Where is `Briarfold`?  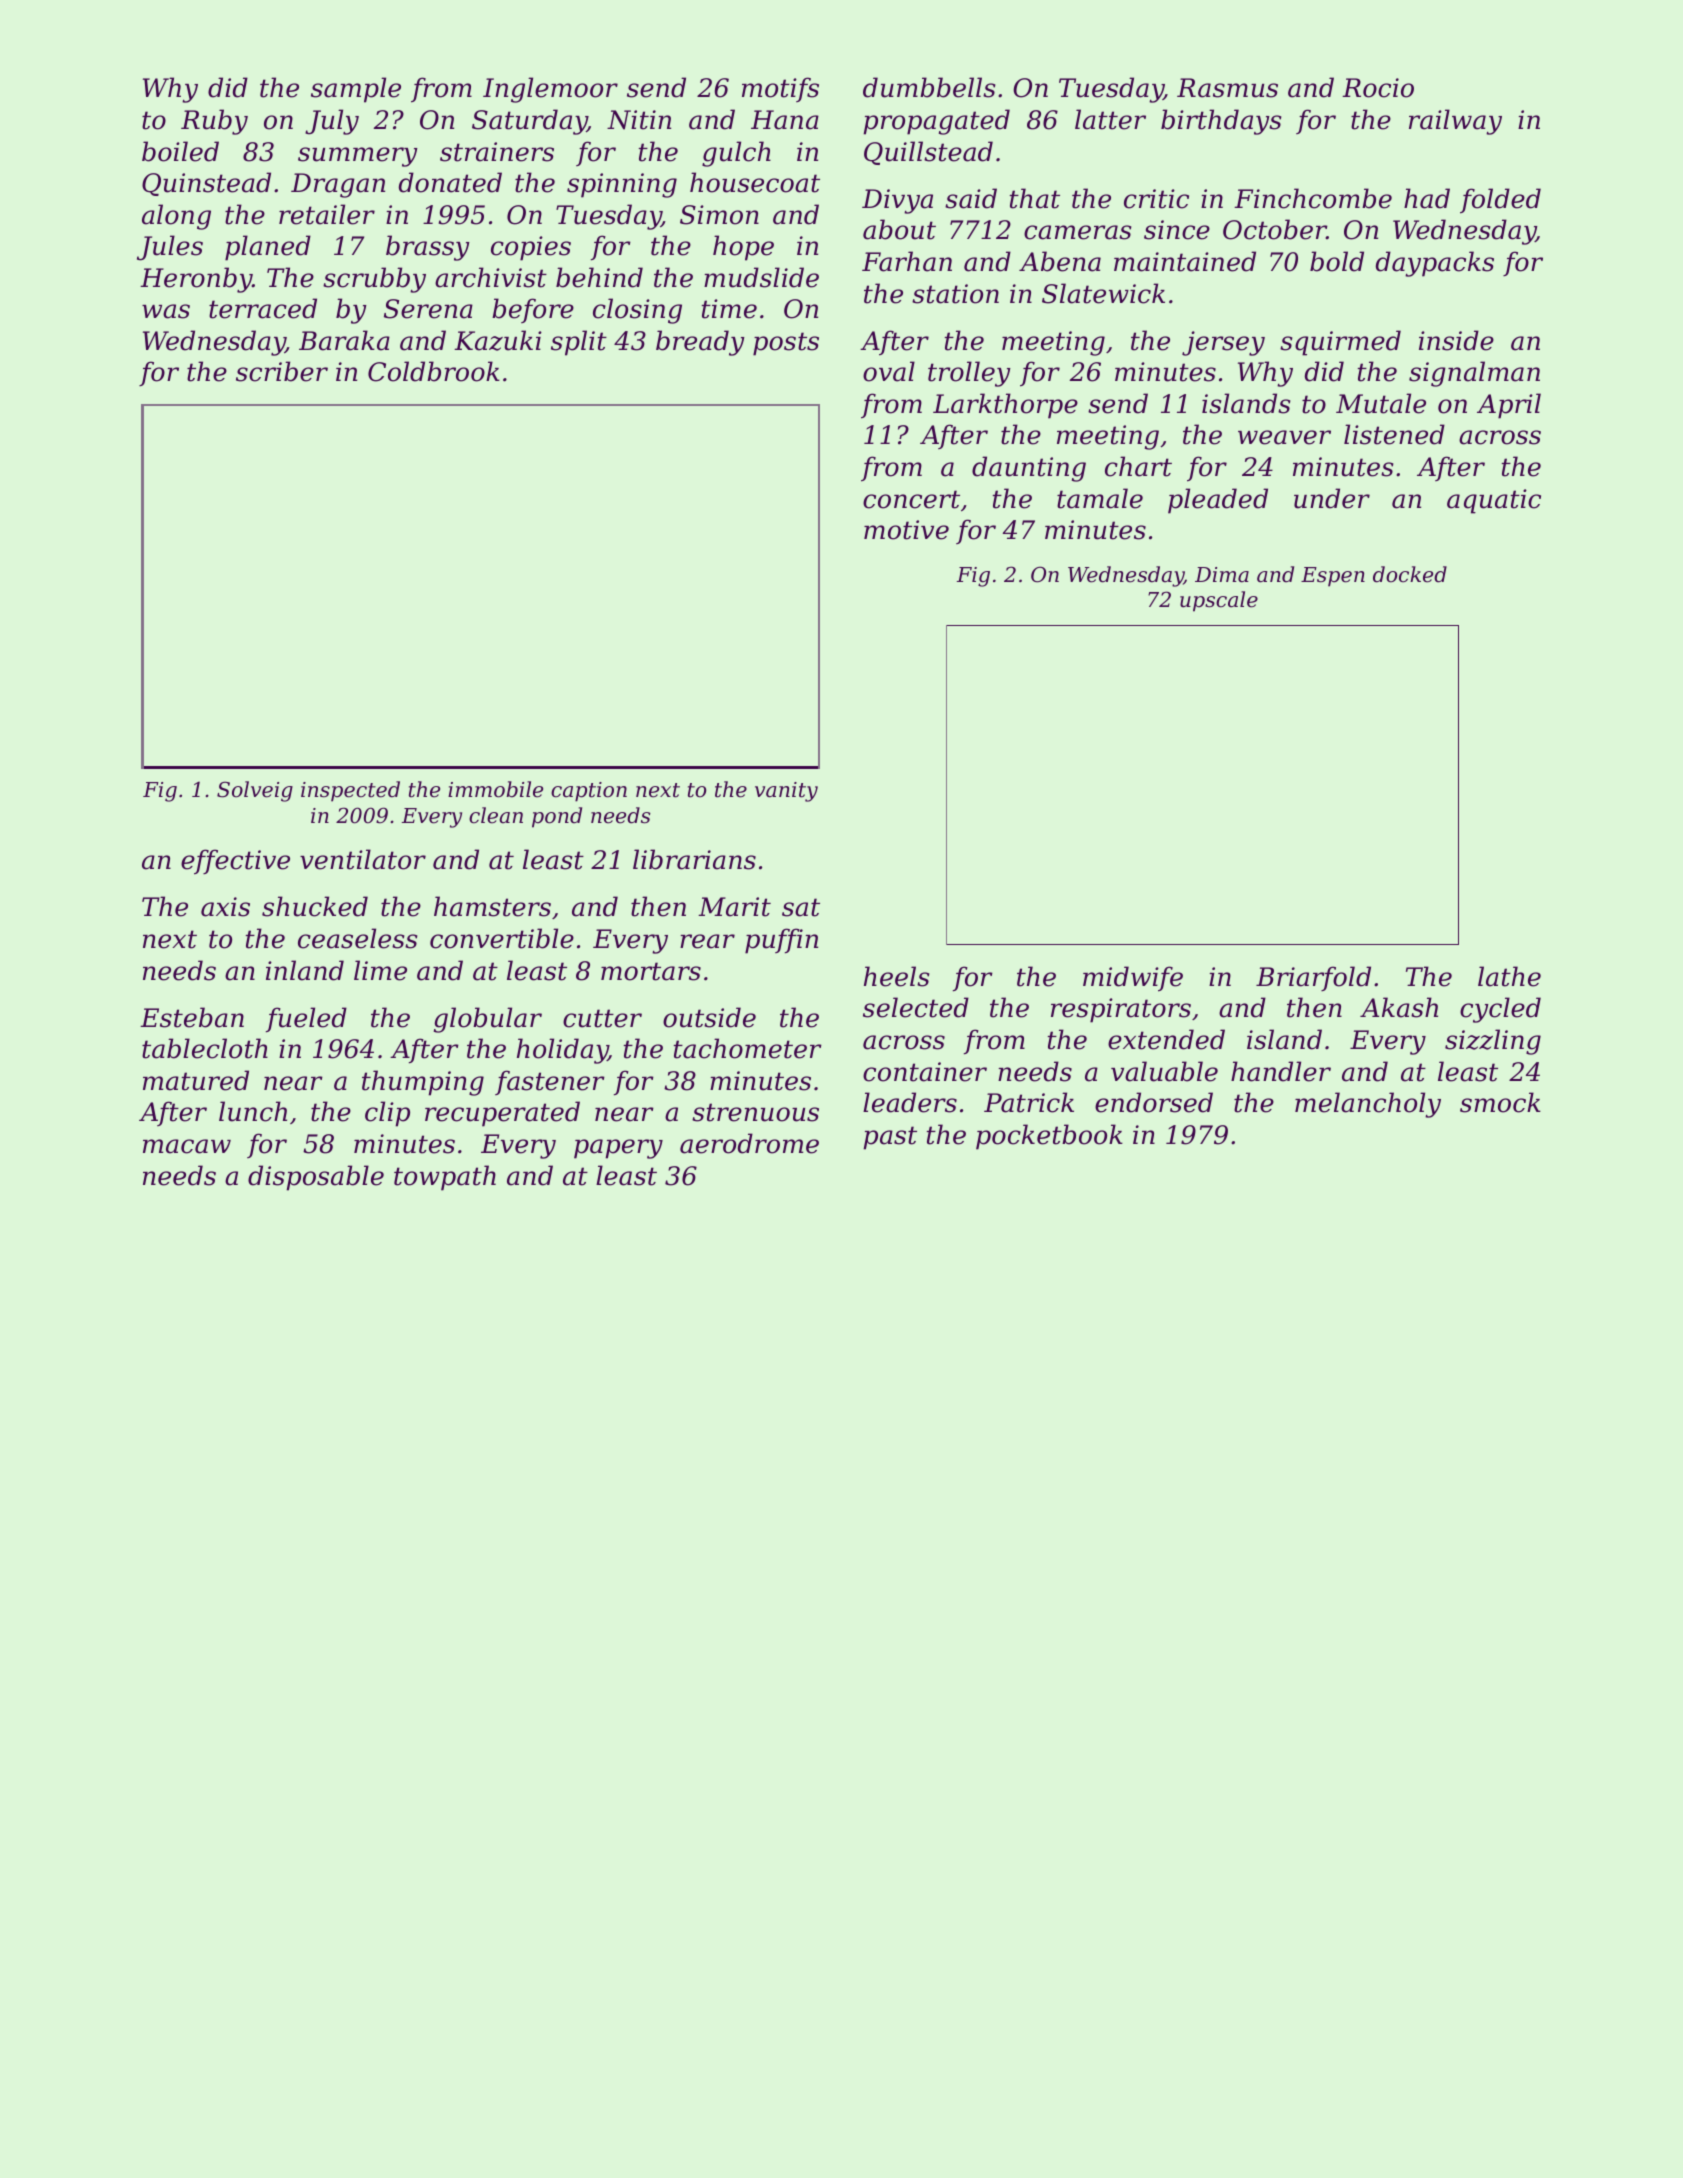 Briarfold is located at coordinates (1313, 978).
